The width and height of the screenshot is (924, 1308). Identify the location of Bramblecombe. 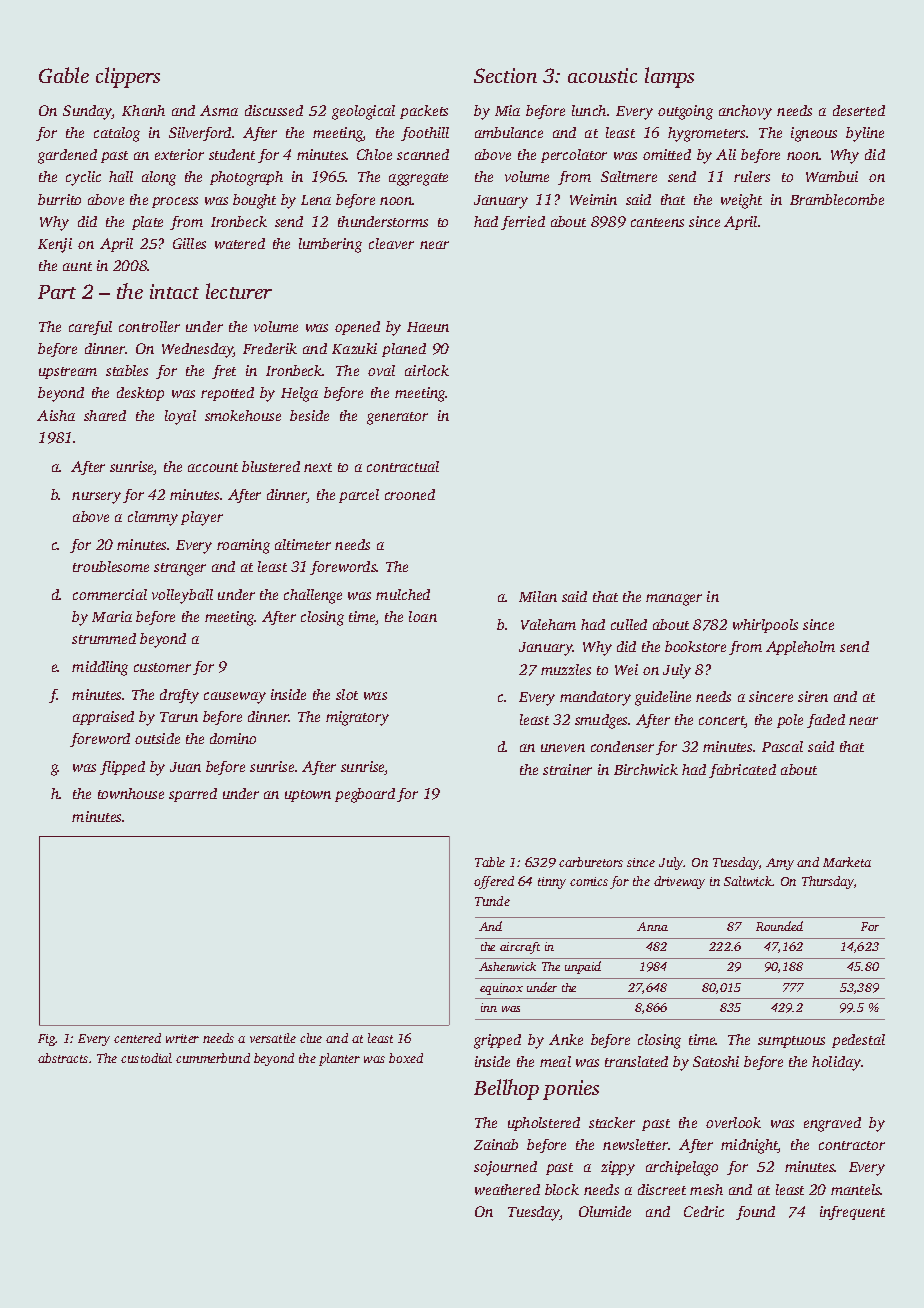
(837, 199).
